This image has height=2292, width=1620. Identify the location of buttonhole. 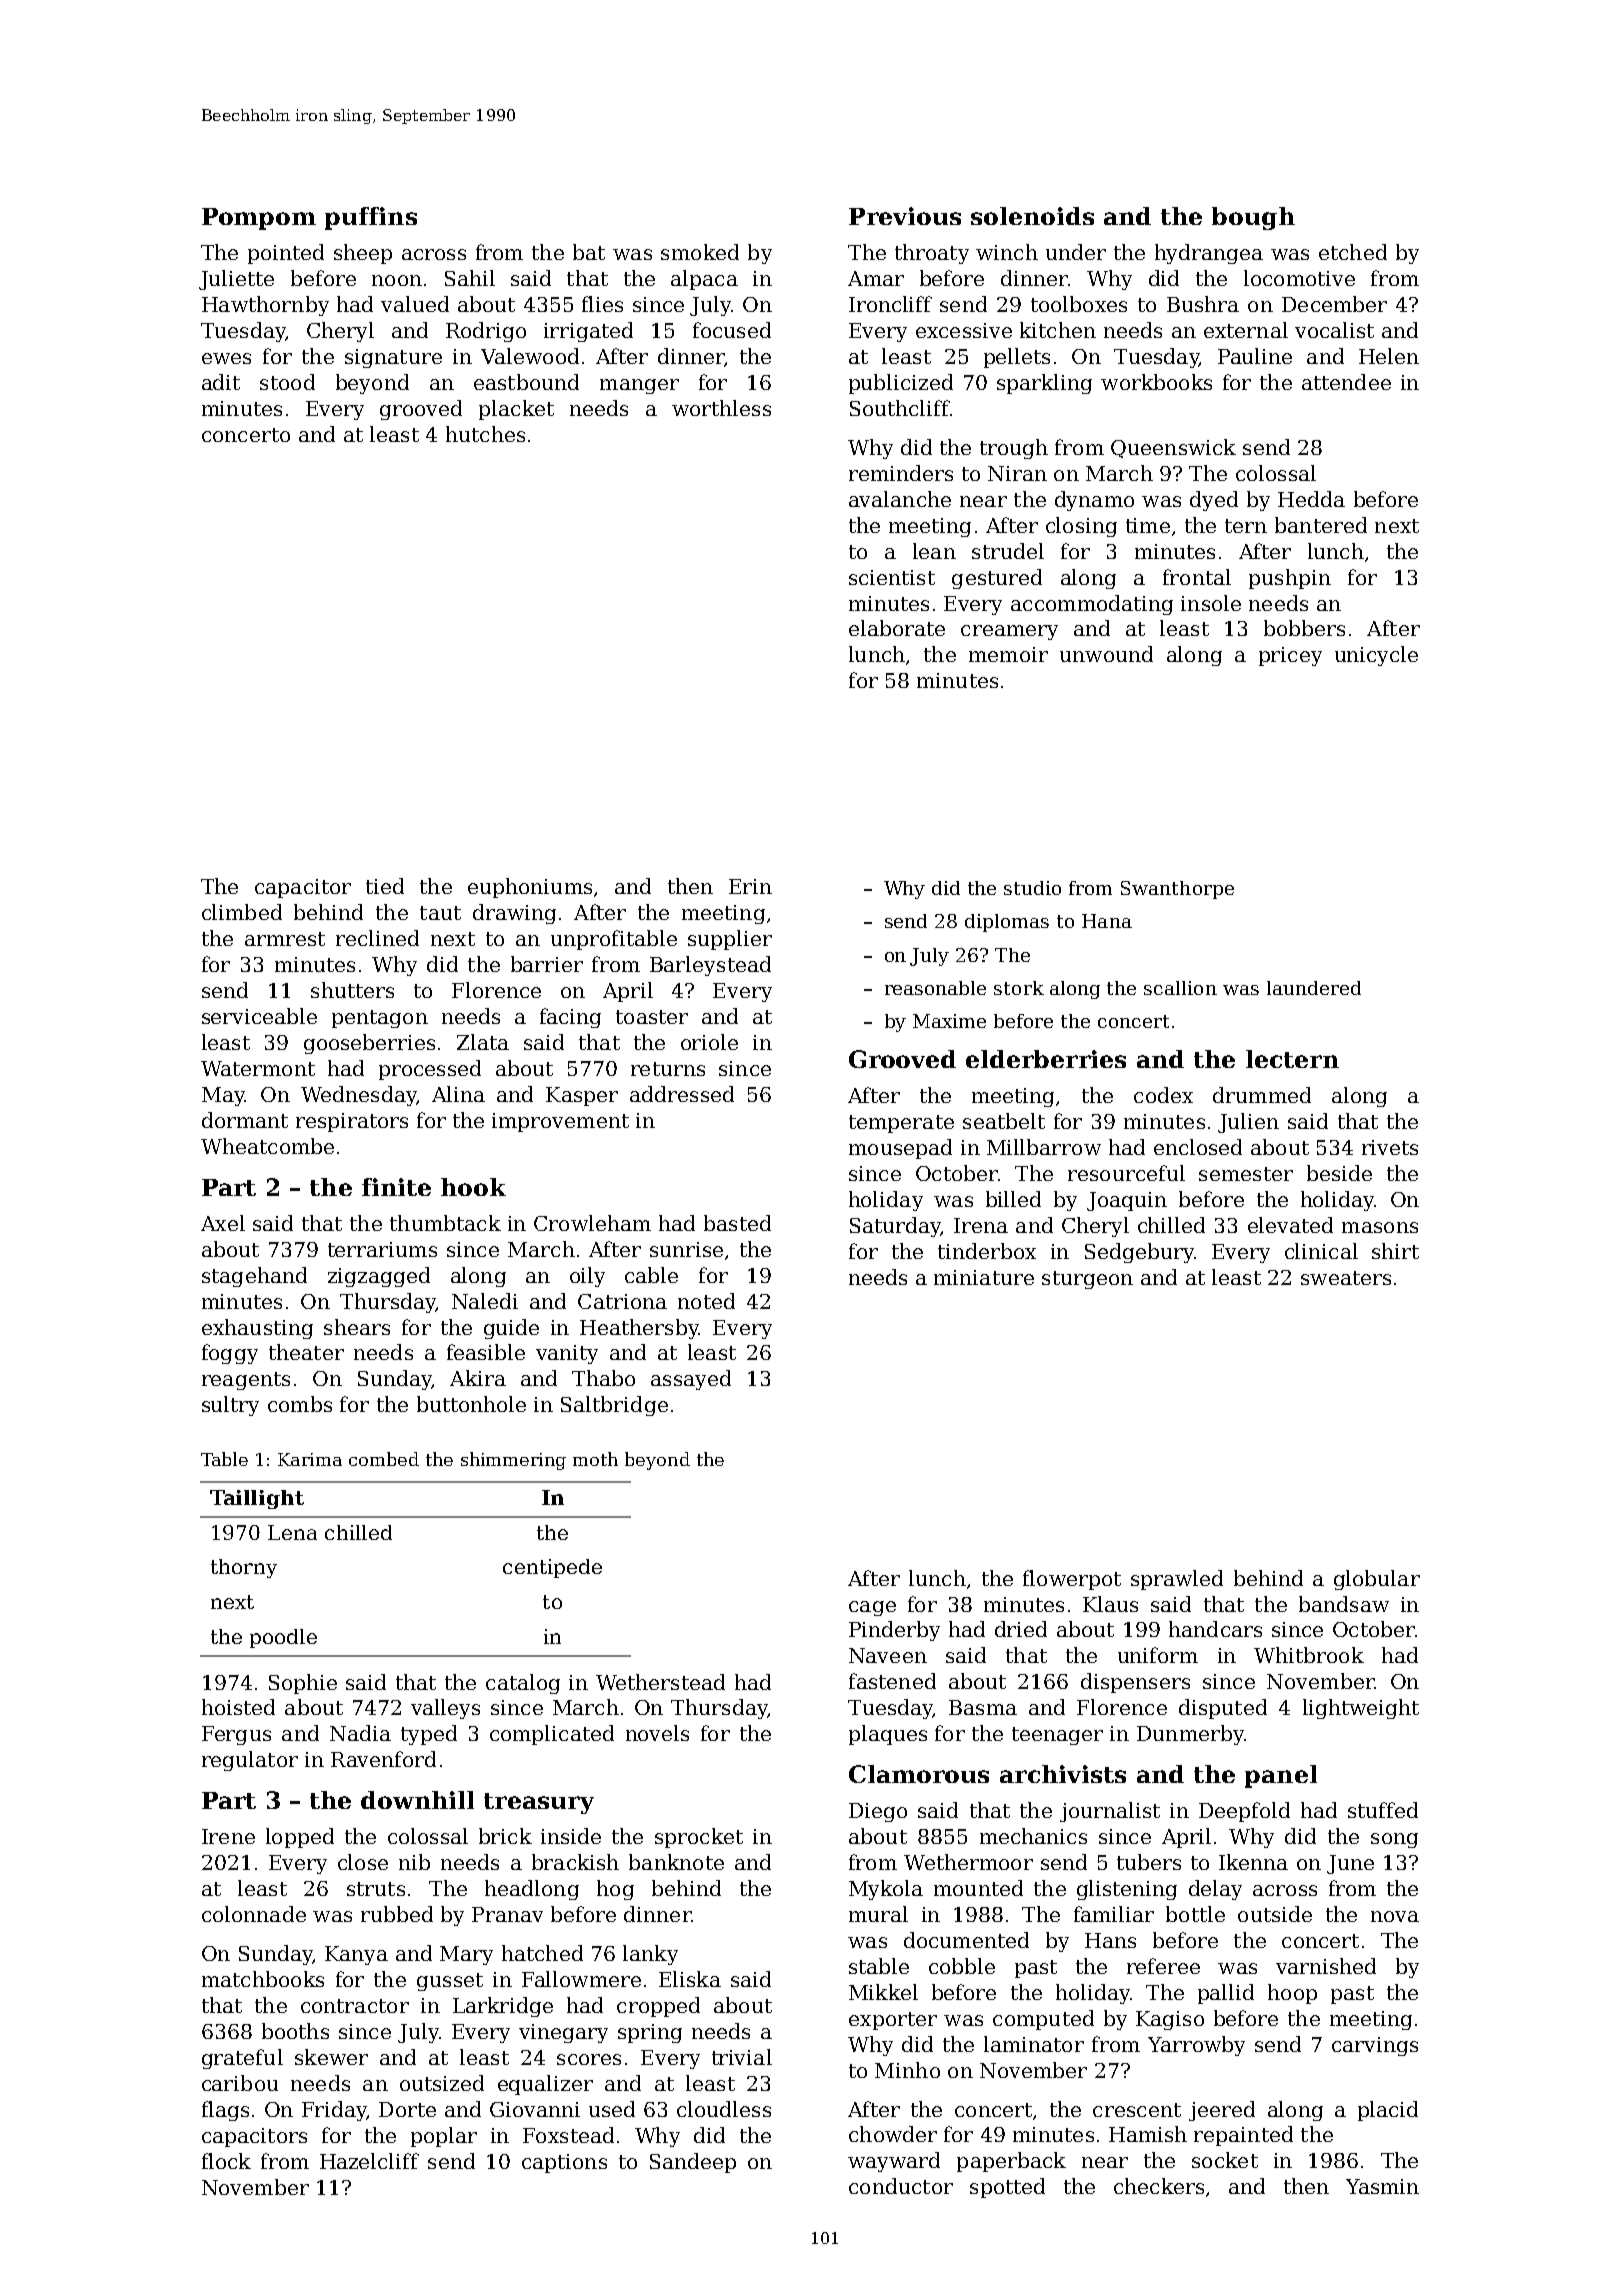
(471, 1404).
